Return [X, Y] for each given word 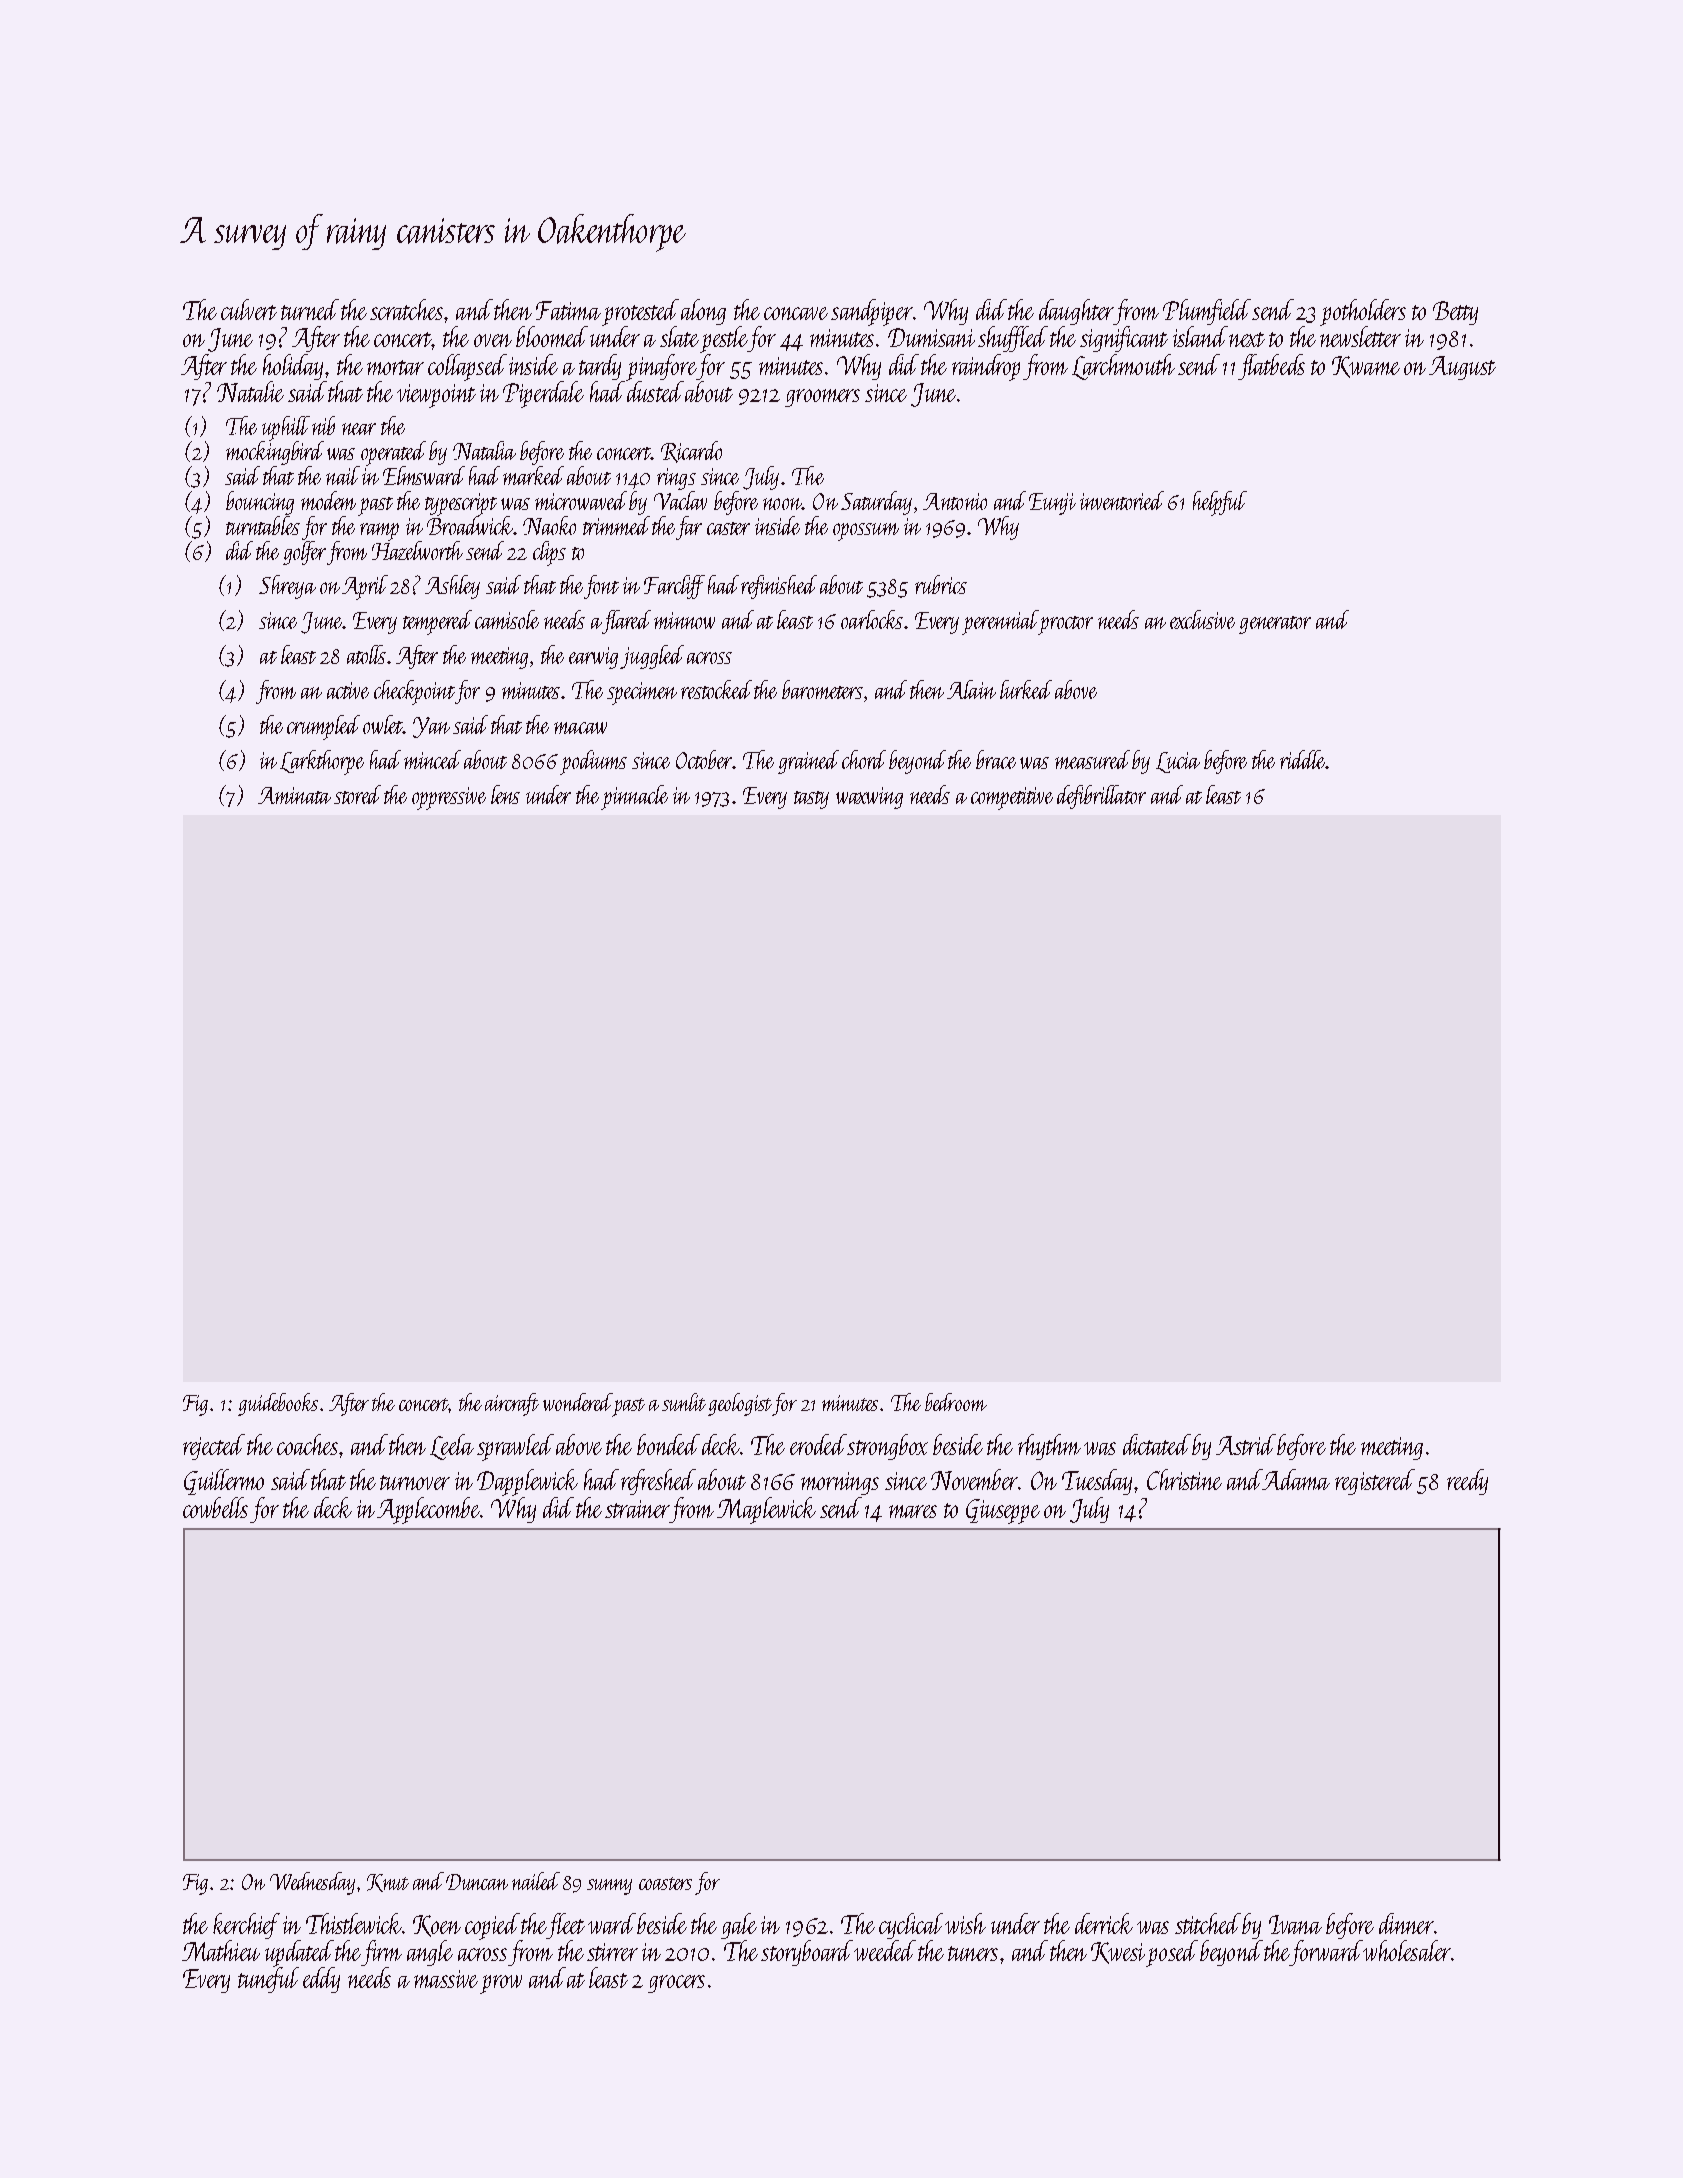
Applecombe [428, 1510]
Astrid [1246, 1444]
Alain [971, 689]
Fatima [568, 310]
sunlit [684, 1402]
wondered [578, 1402]
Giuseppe [1003, 1511]
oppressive [449, 798]
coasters [665, 1883]
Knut [388, 1883]
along [703, 312]
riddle [1302, 759]
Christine [1184, 1479]
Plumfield [1207, 312]
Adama [1296, 1479]
